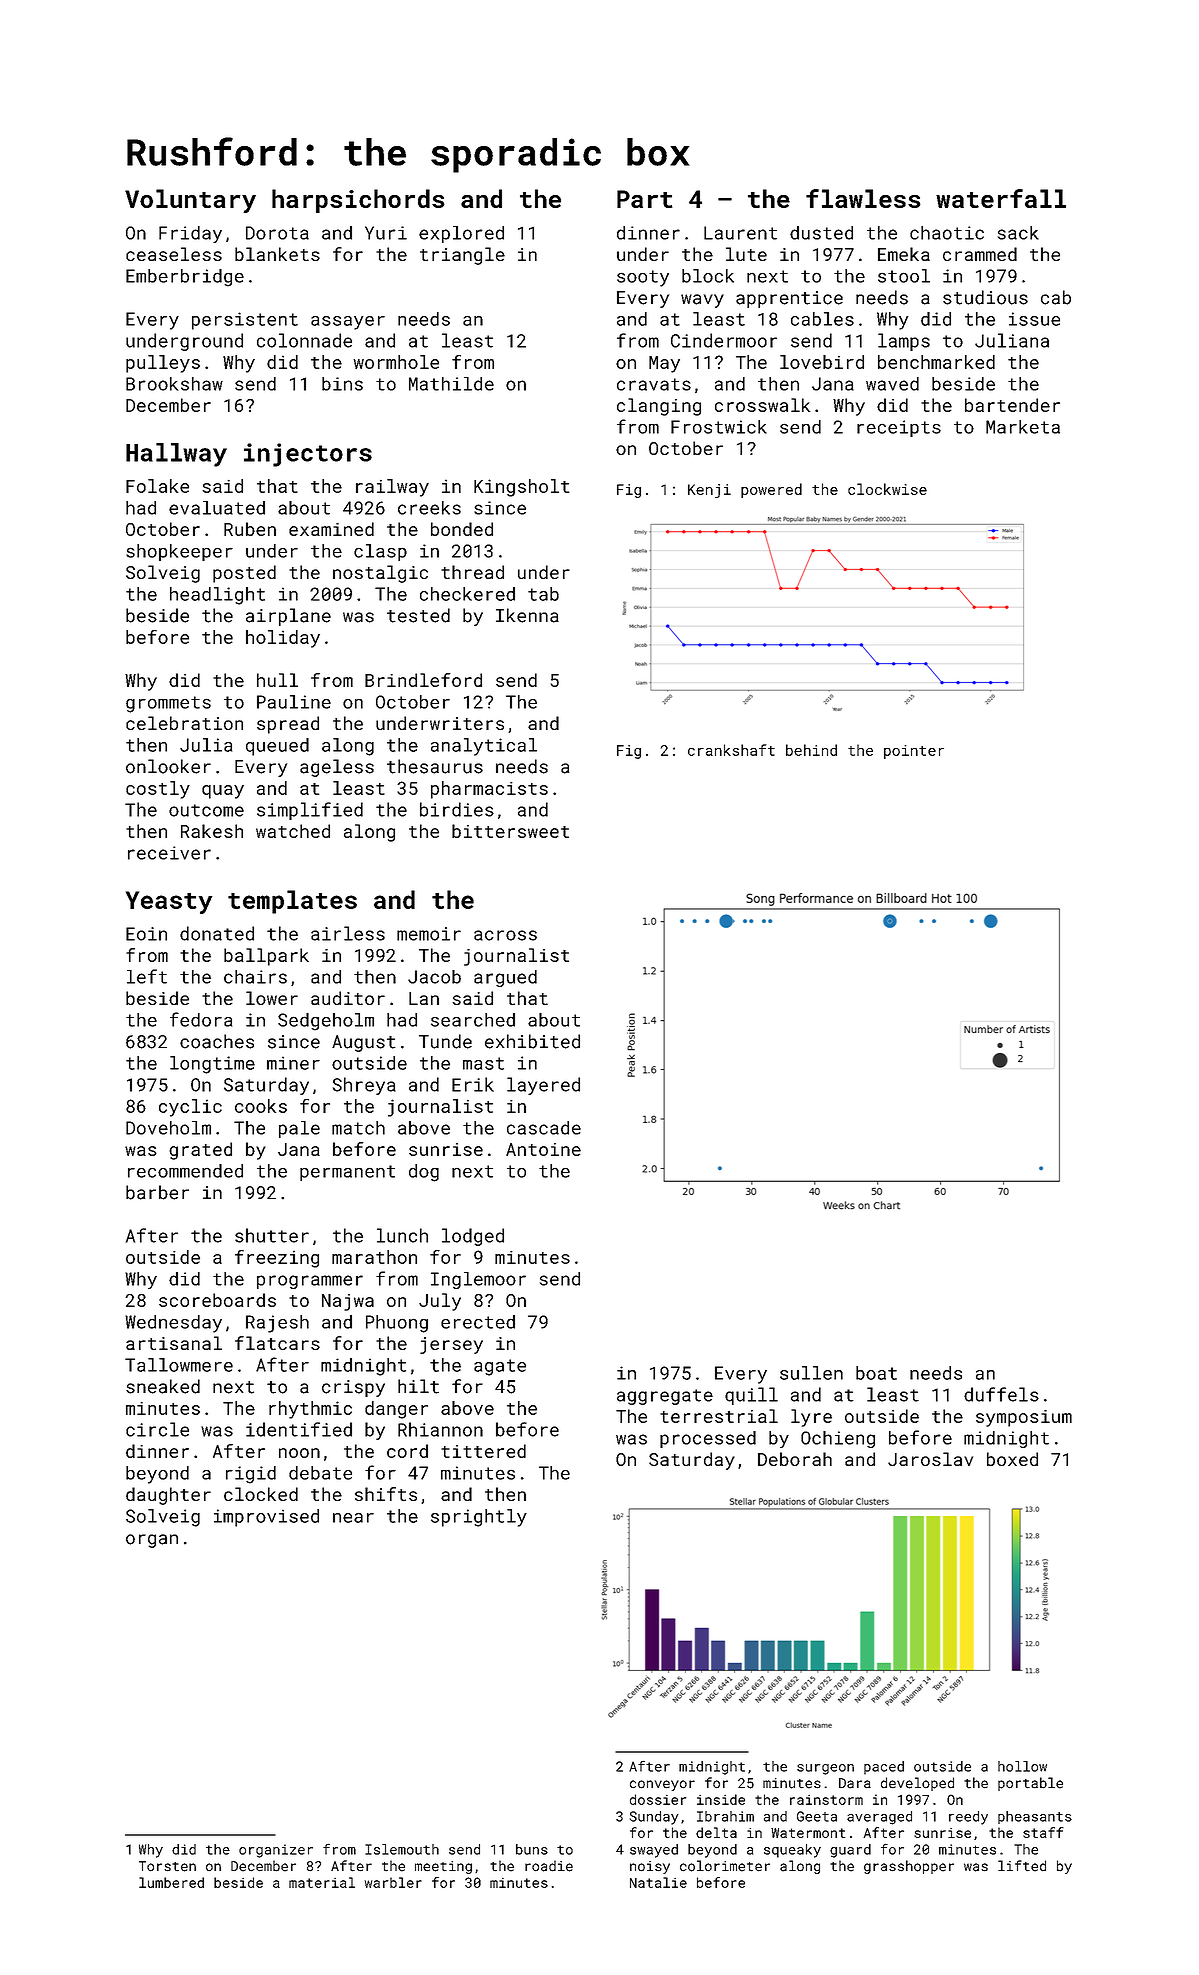  Describe the element at coordinates (665, 1397) in the image. I see `aggregate` at that location.
